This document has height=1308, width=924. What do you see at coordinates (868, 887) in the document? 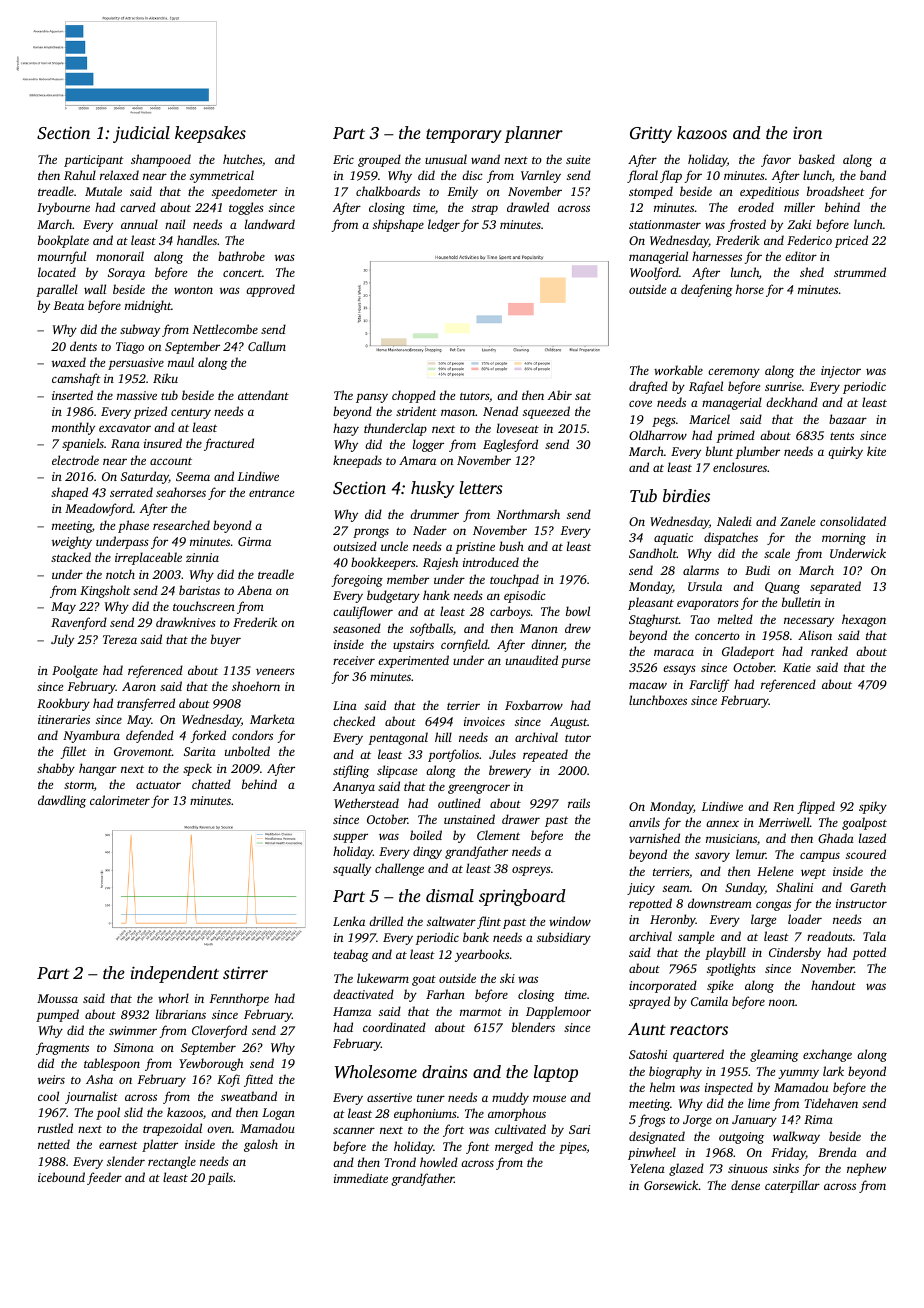
I see `Gareth` at bounding box center [868, 887].
